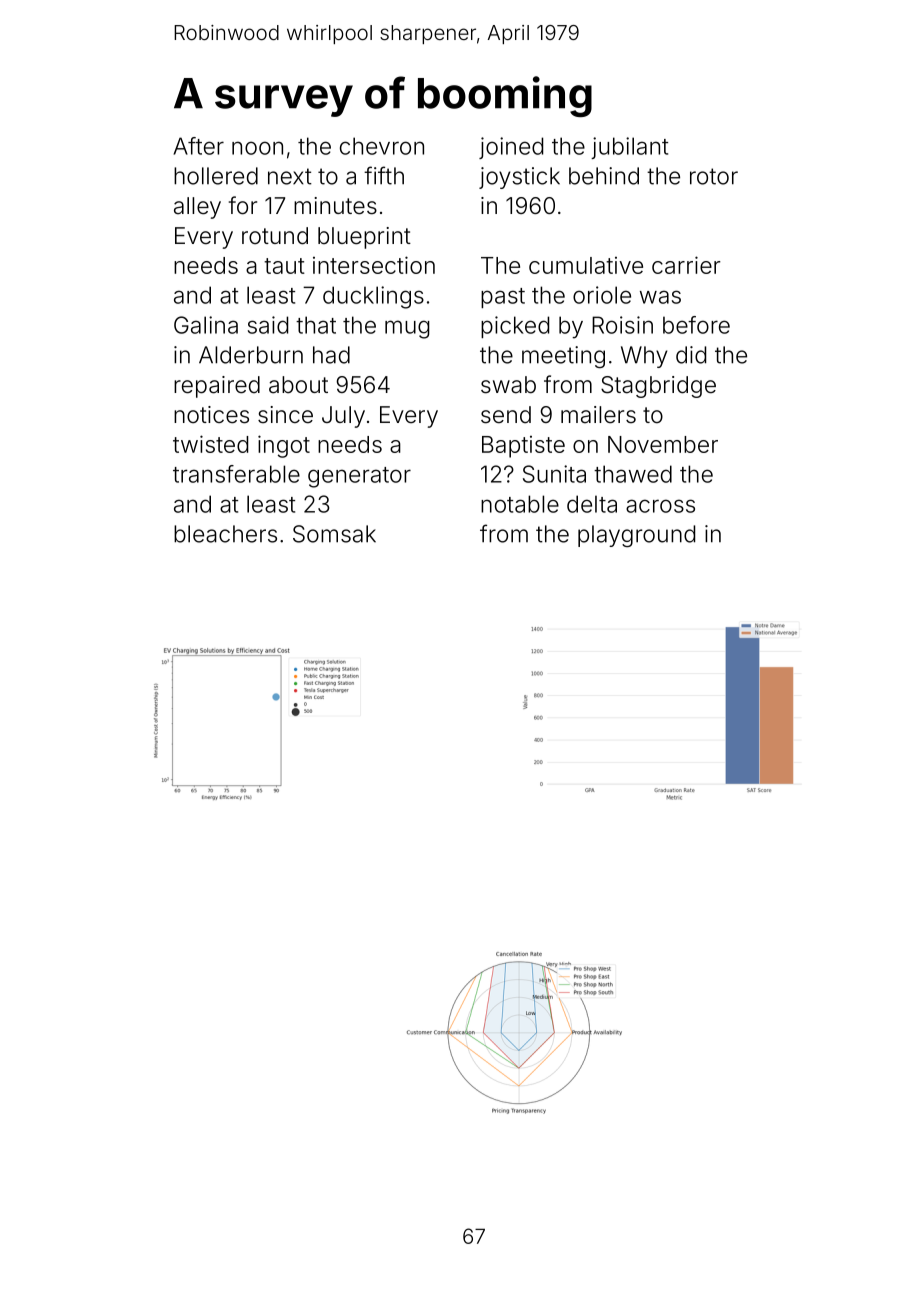 Image resolution: width=924 pixels, height=1311 pixels. I want to click on chevron, so click(382, 146).
